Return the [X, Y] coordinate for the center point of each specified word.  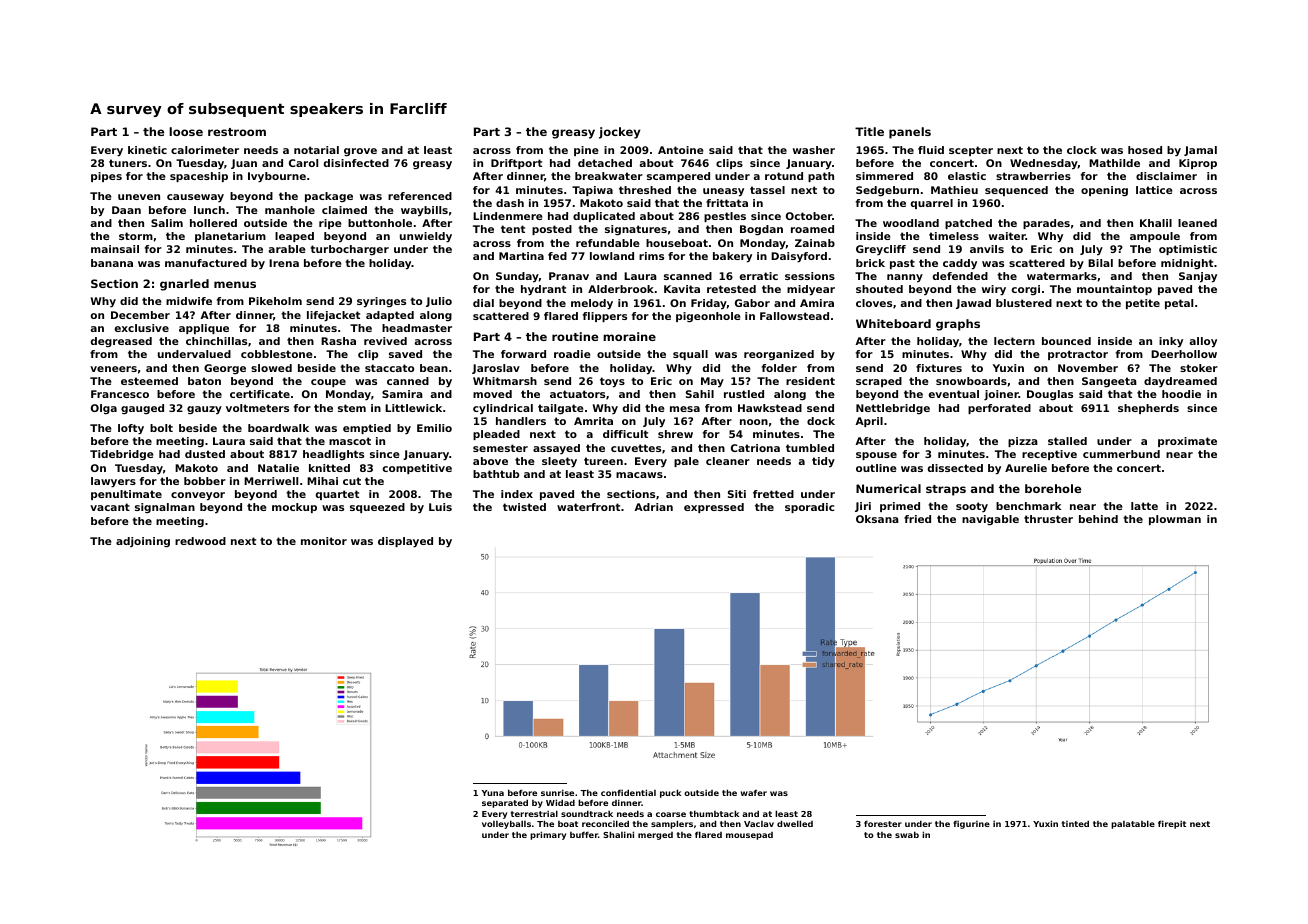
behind [1098, 519]
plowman [1175, 520]
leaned [1197, 223]
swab [907, 834]
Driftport [516, 164]
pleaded [496, 435]
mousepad [749, 836]
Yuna [493, 793]
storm [136, 236]
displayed [405, 542]
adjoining [143, 542]
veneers [113, 369]
